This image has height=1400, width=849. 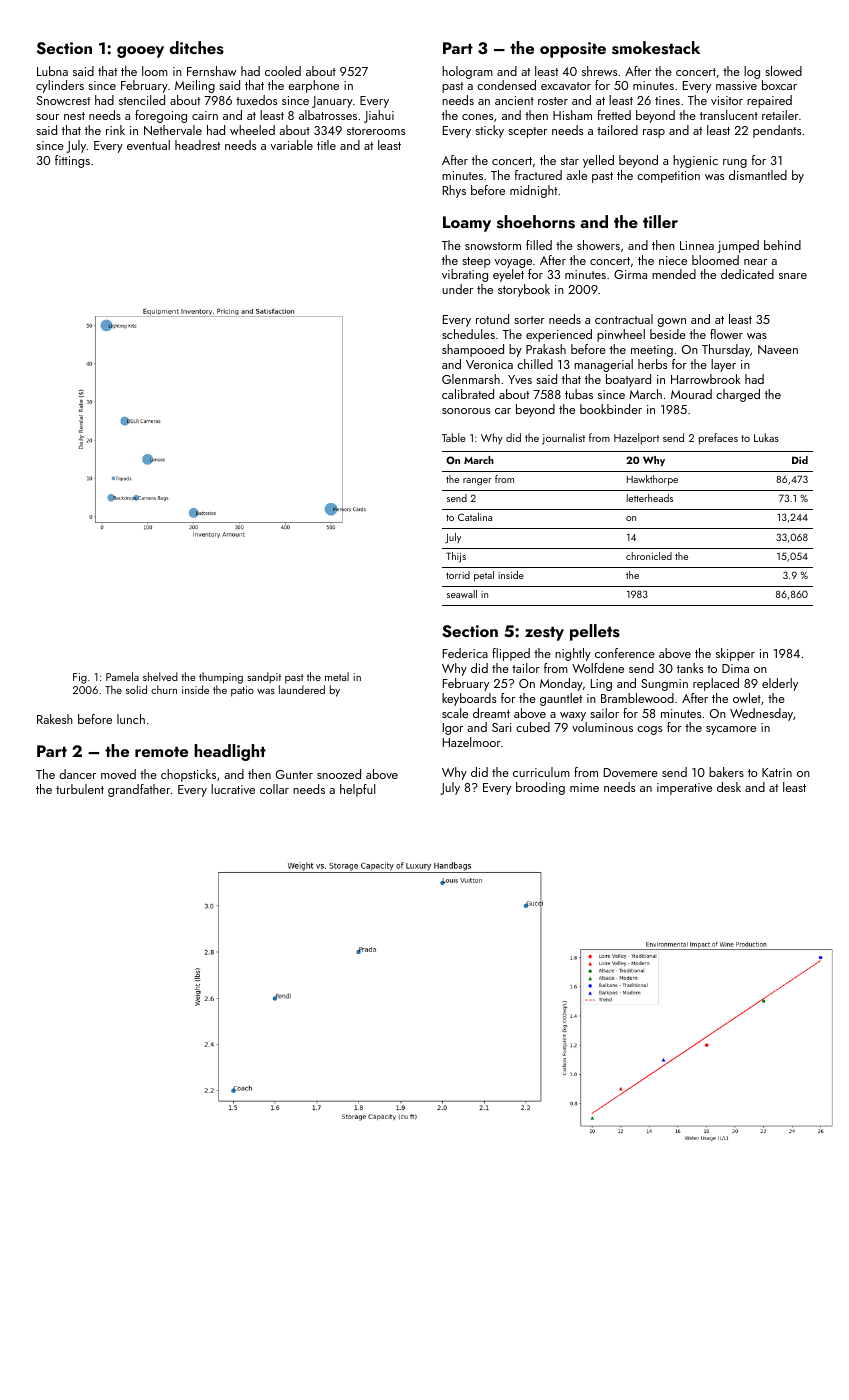 What do you see at coordinates (628, 380) in the image?
I see `boatyard` at bounding box center [628, 380].
